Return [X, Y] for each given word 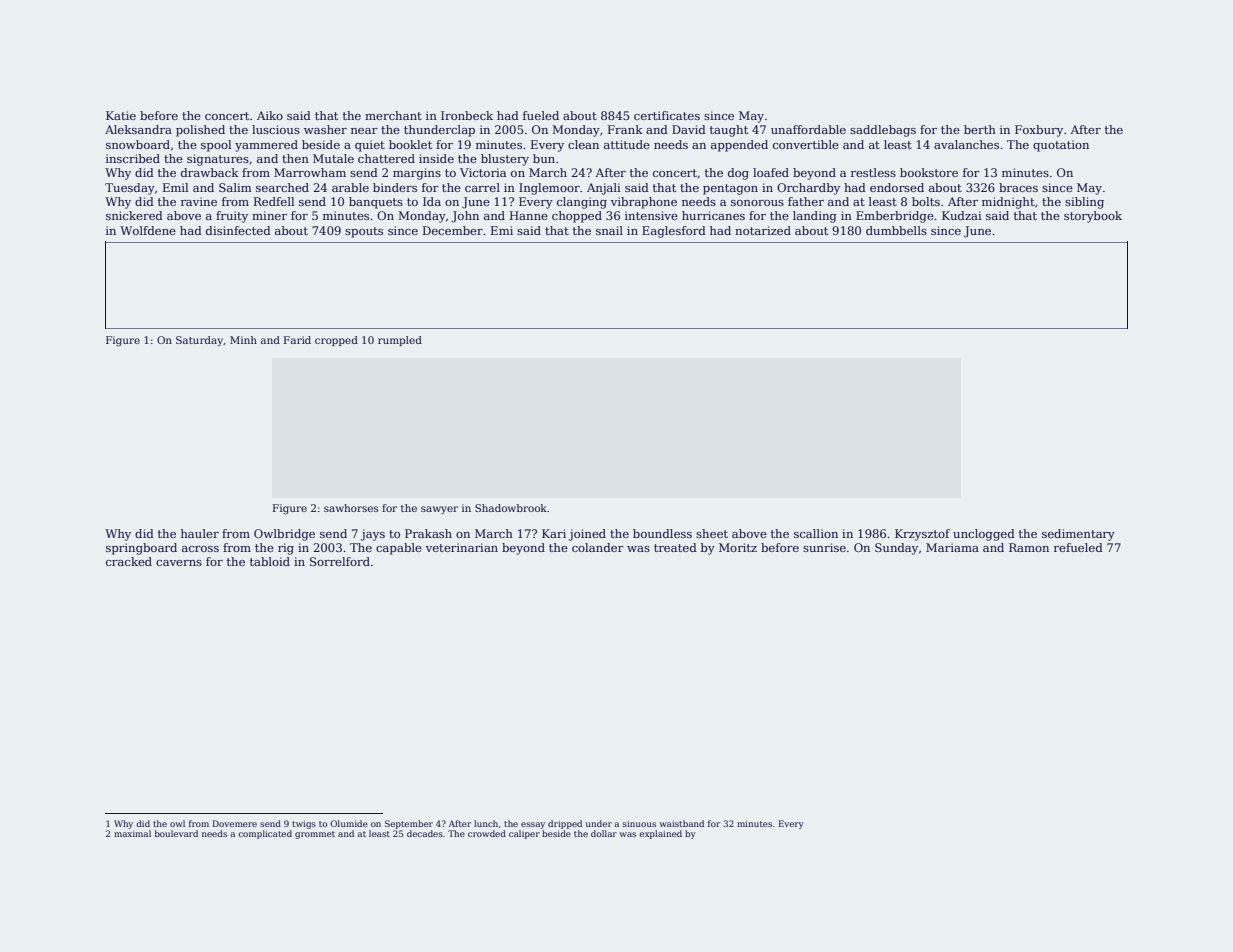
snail [609, 230]
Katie [121, 115]
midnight [1008, 203]
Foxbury [1039, 131]
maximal [132, 833]
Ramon [1029, 547]
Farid [297, 340]
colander [598, 547]
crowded [487, 833]
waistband [681, 823]
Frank [625, 129]
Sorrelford [340, 561]
